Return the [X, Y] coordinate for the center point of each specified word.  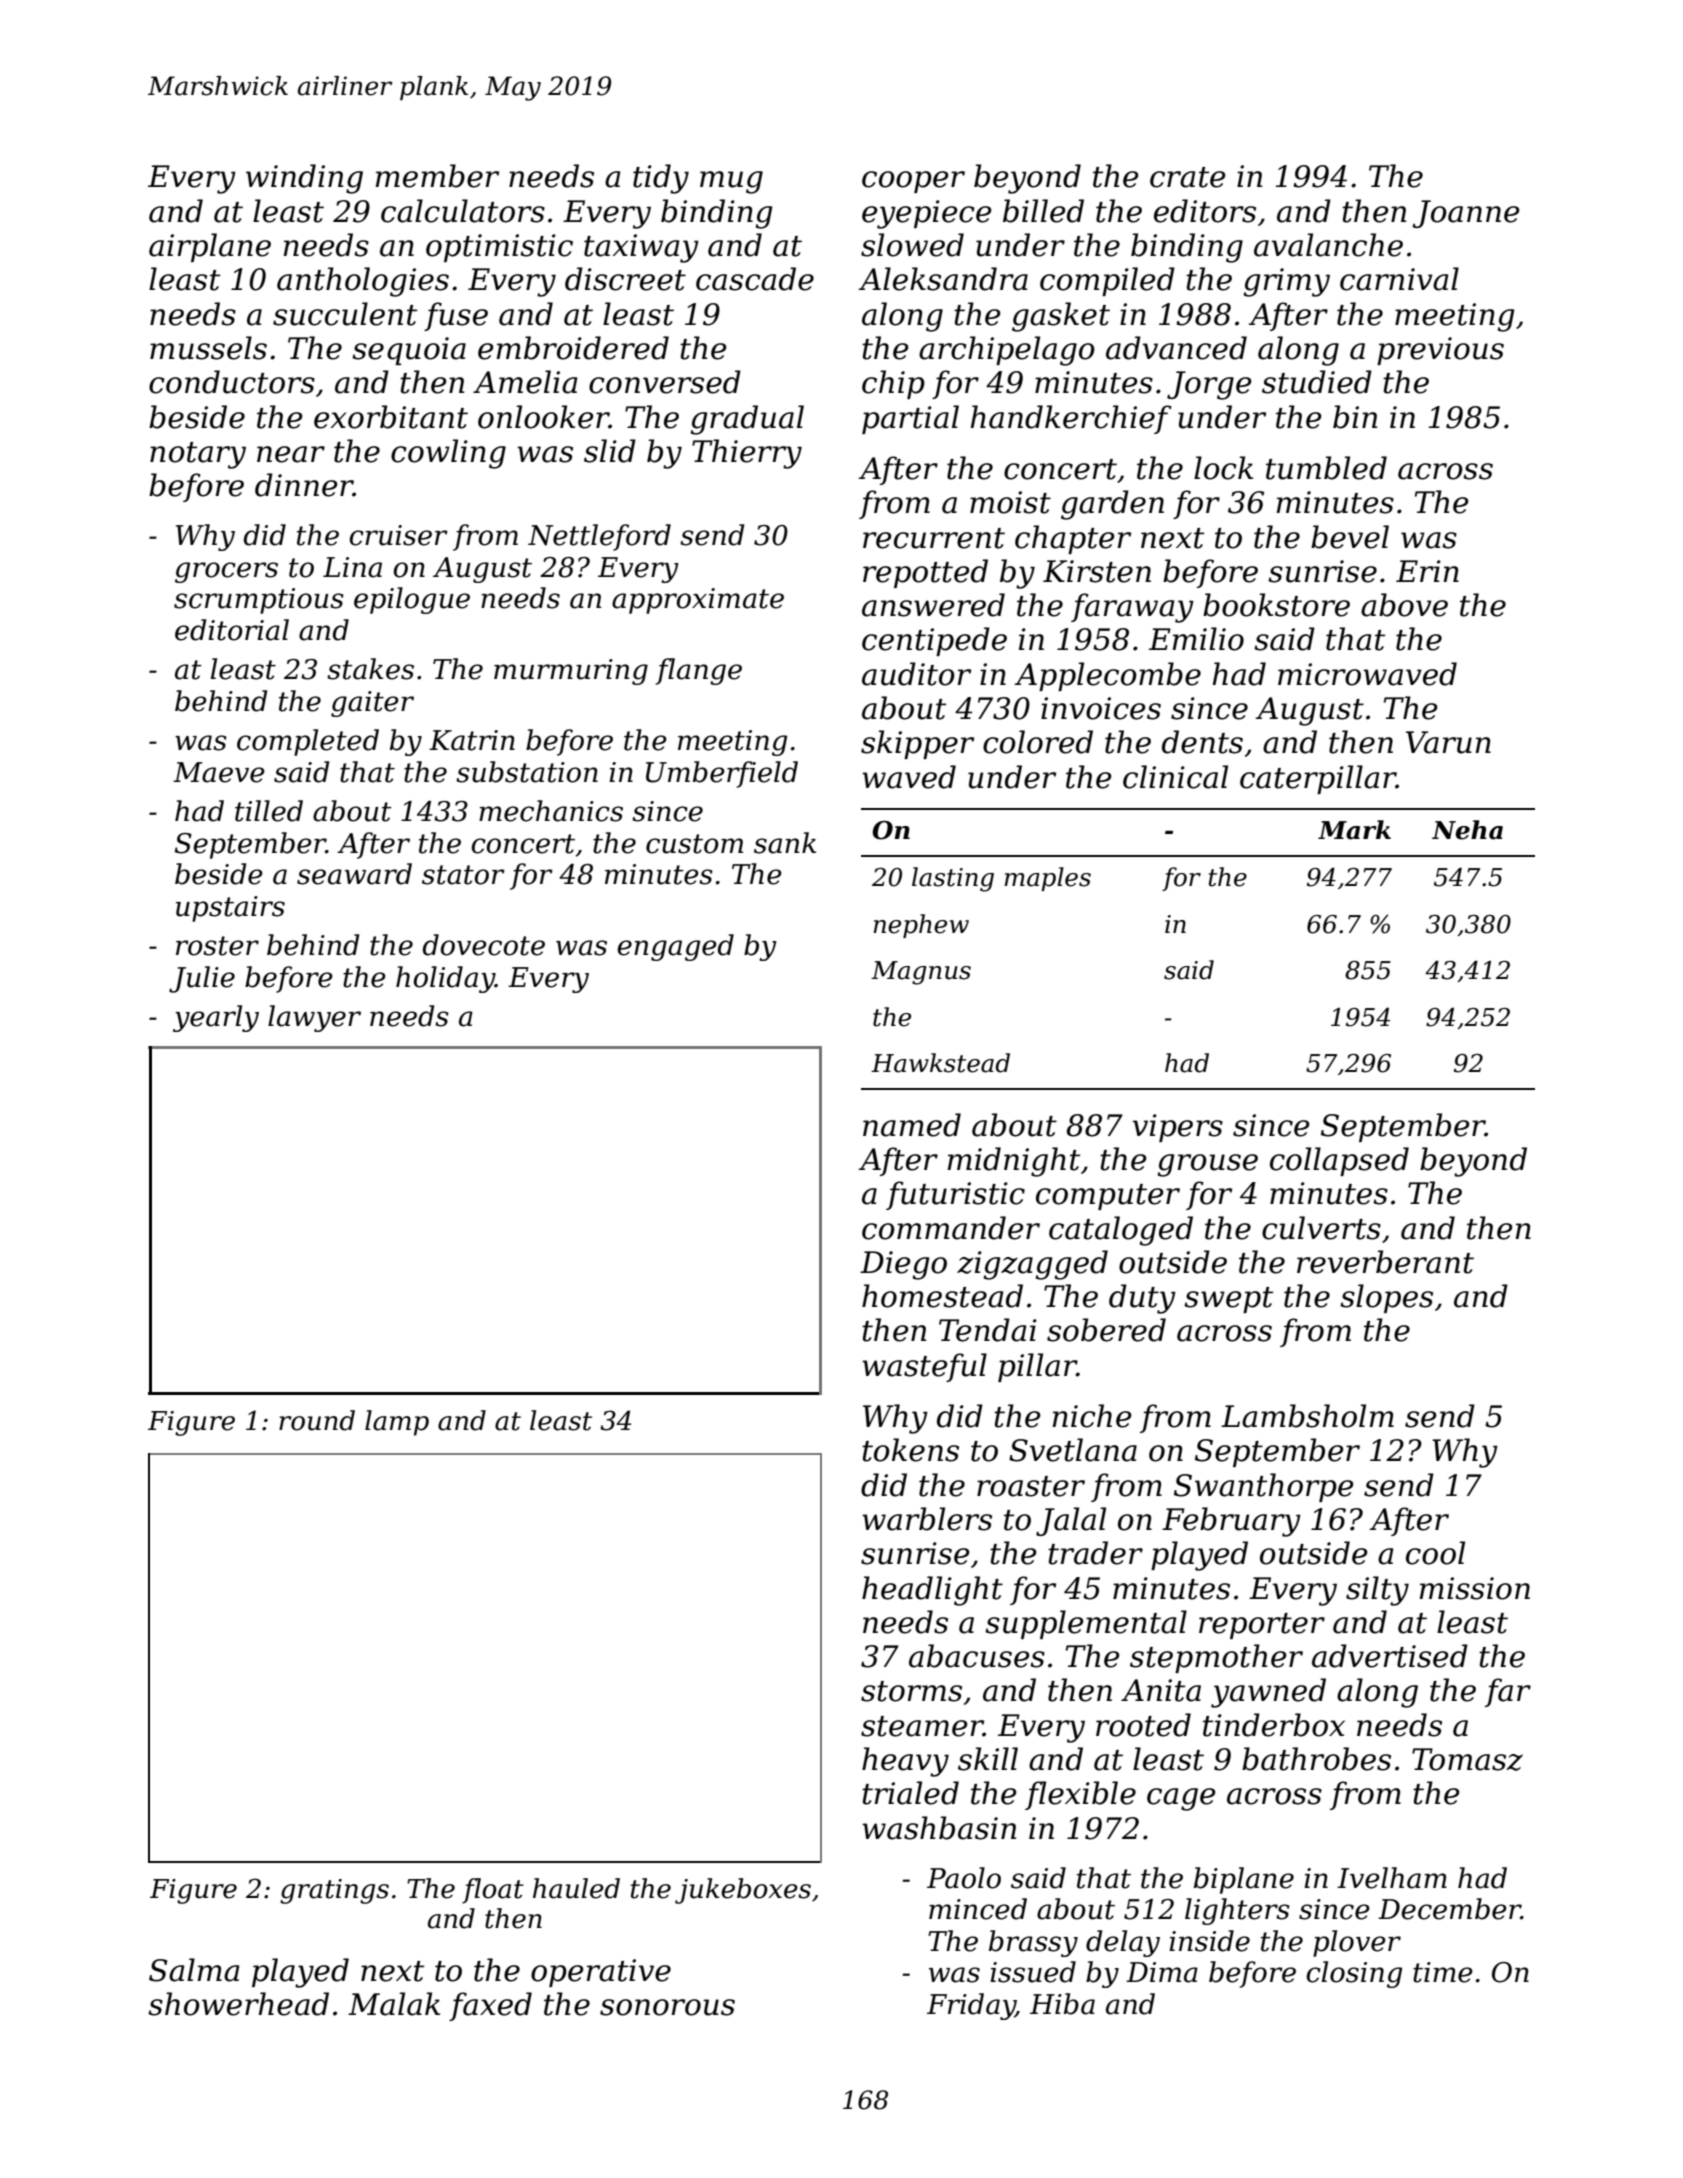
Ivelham [1392, 1878]
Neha [1467, 830]
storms [911, 1691]
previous [1440, 351]
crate [1188, 177]
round [317, 1420]
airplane [210, 247]
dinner [304, 485]
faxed [490, 2006]
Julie [202, 979]
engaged [675, 947]
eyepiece [927, 214]
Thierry [747, 454]
